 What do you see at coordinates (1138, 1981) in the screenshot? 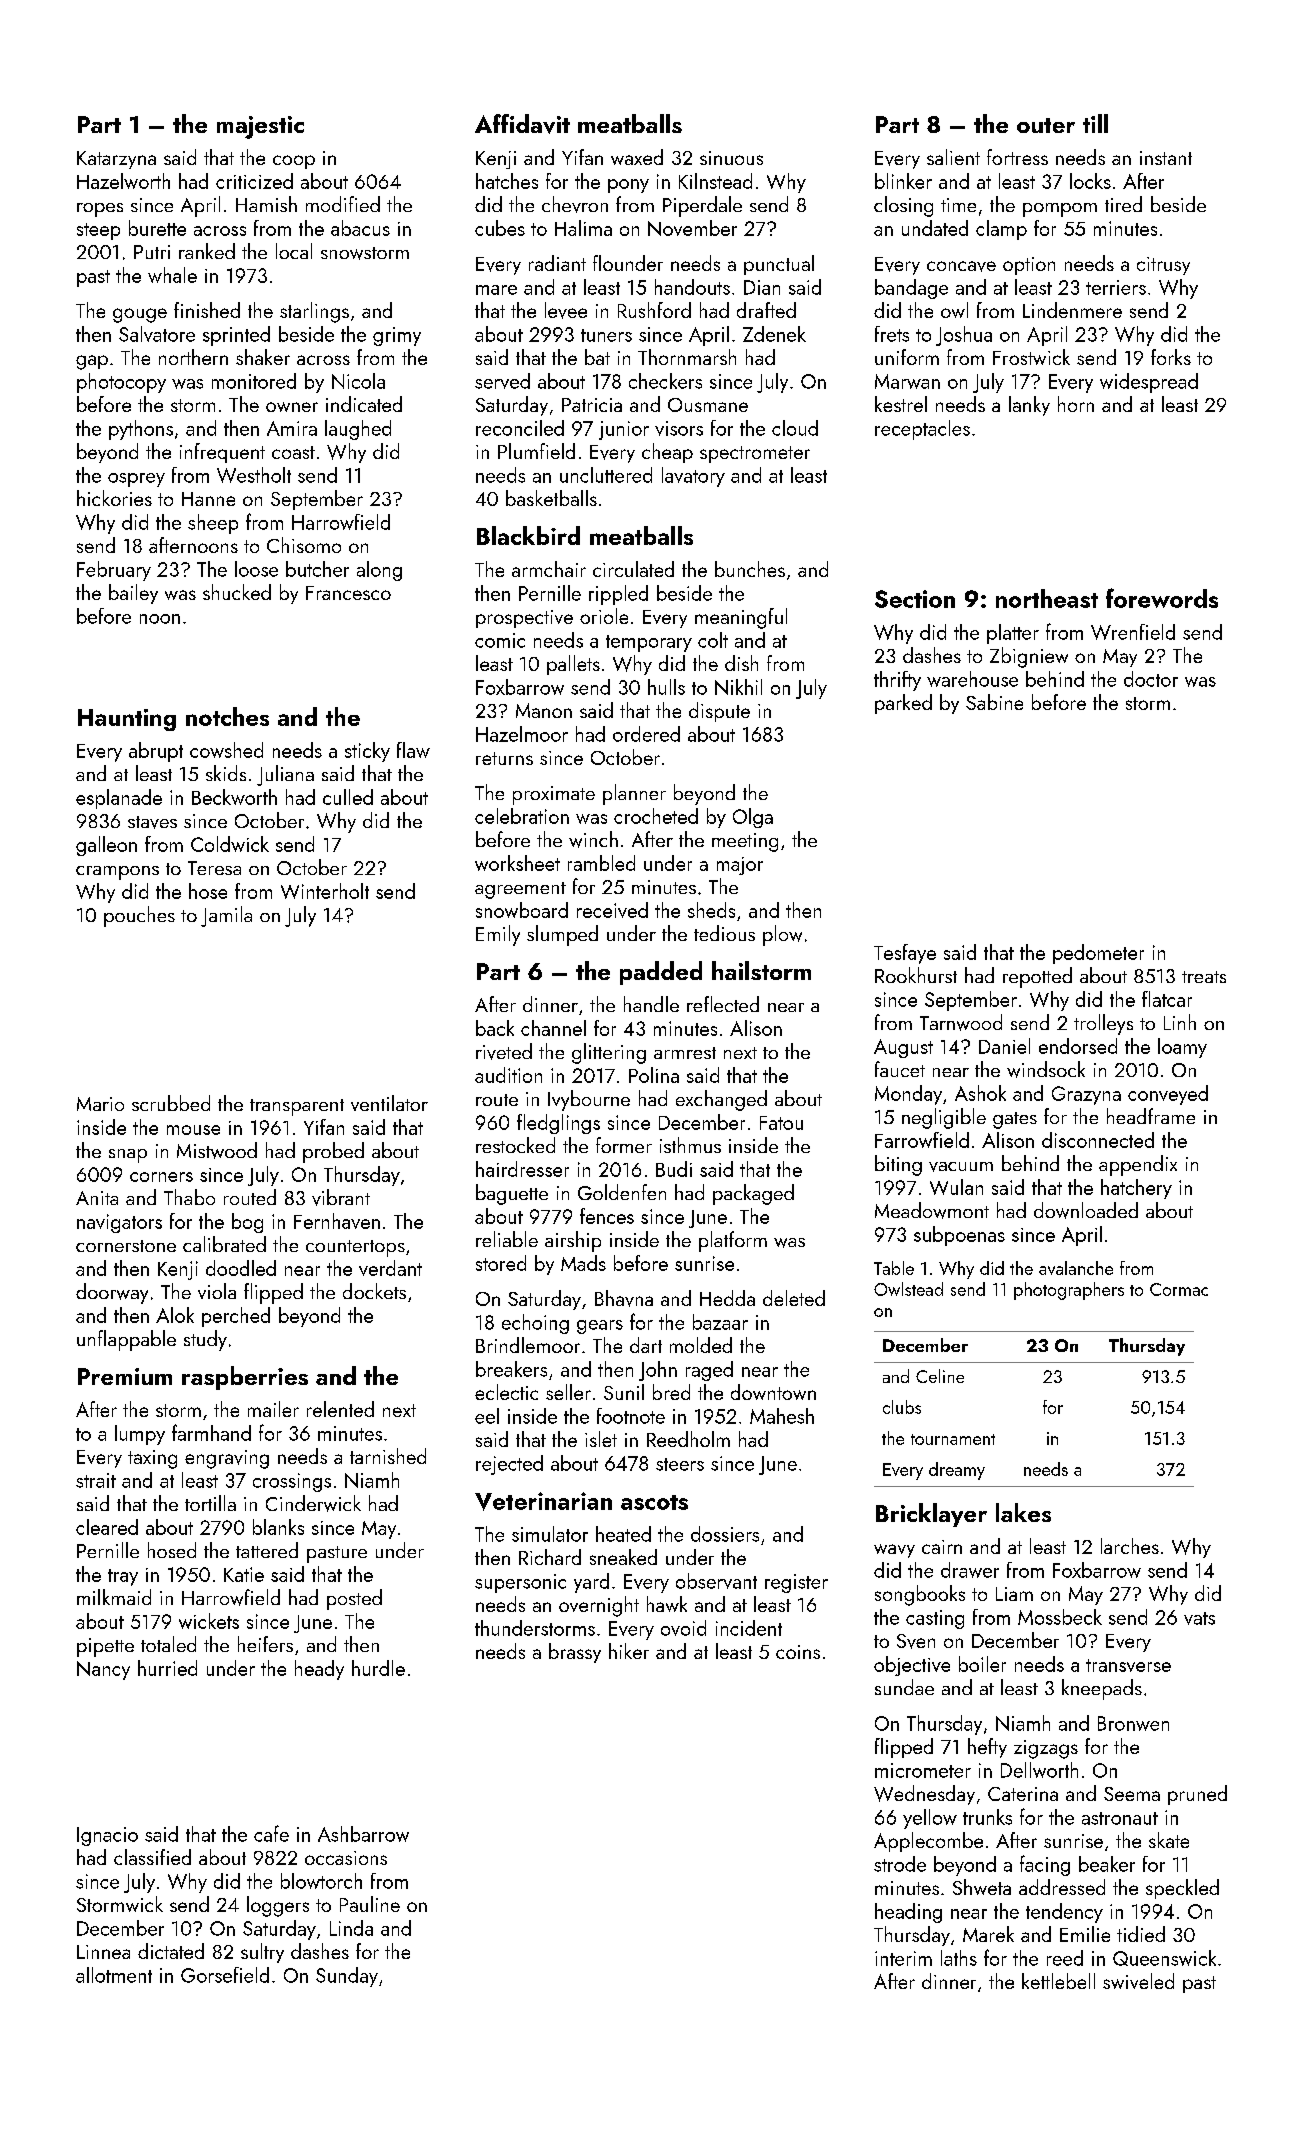
I see `swiveled` at bounding box center [1138, 1981].
